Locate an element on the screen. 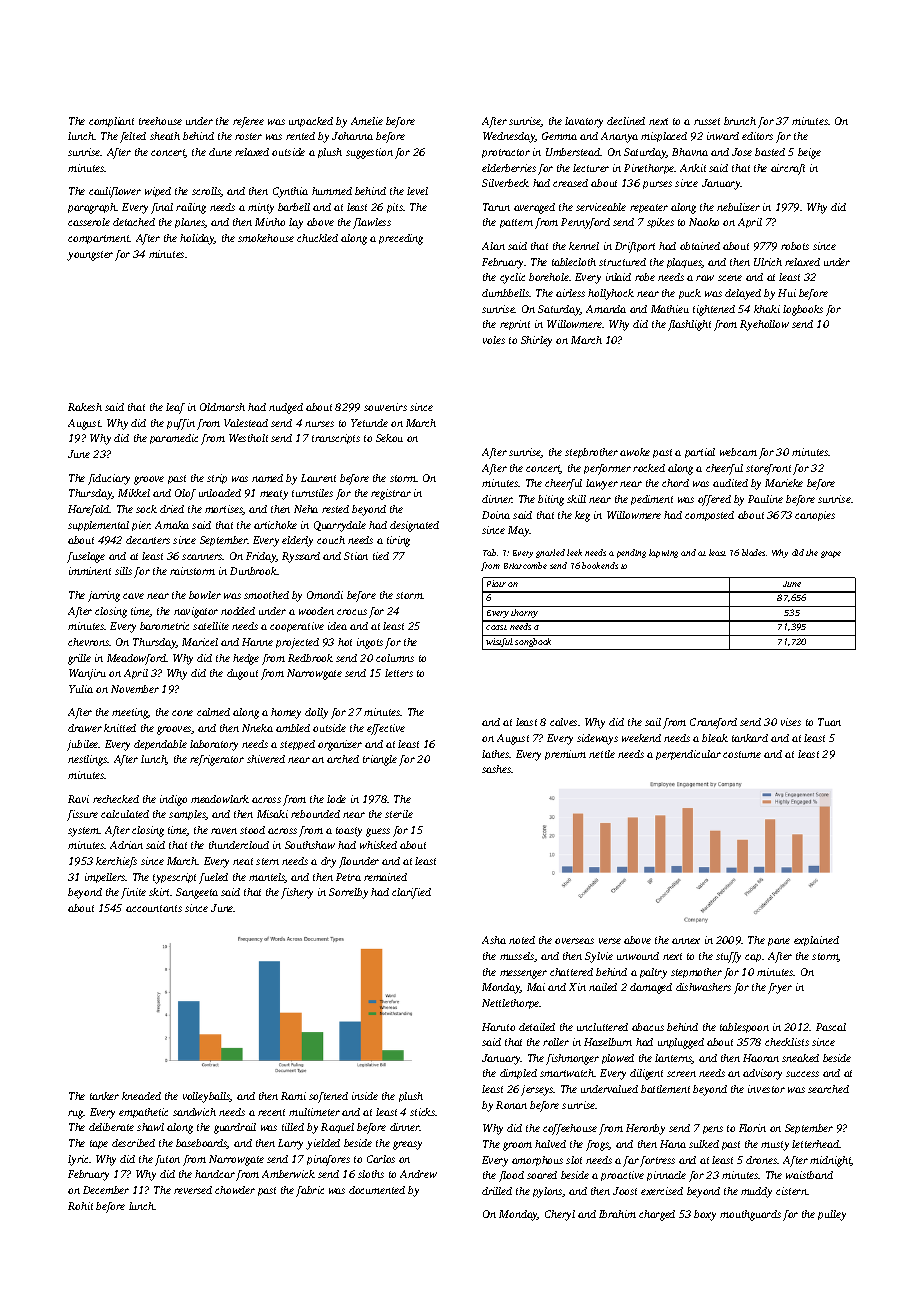 The image size is (924, 1308). crocus is located at coordinates (352, 612).
